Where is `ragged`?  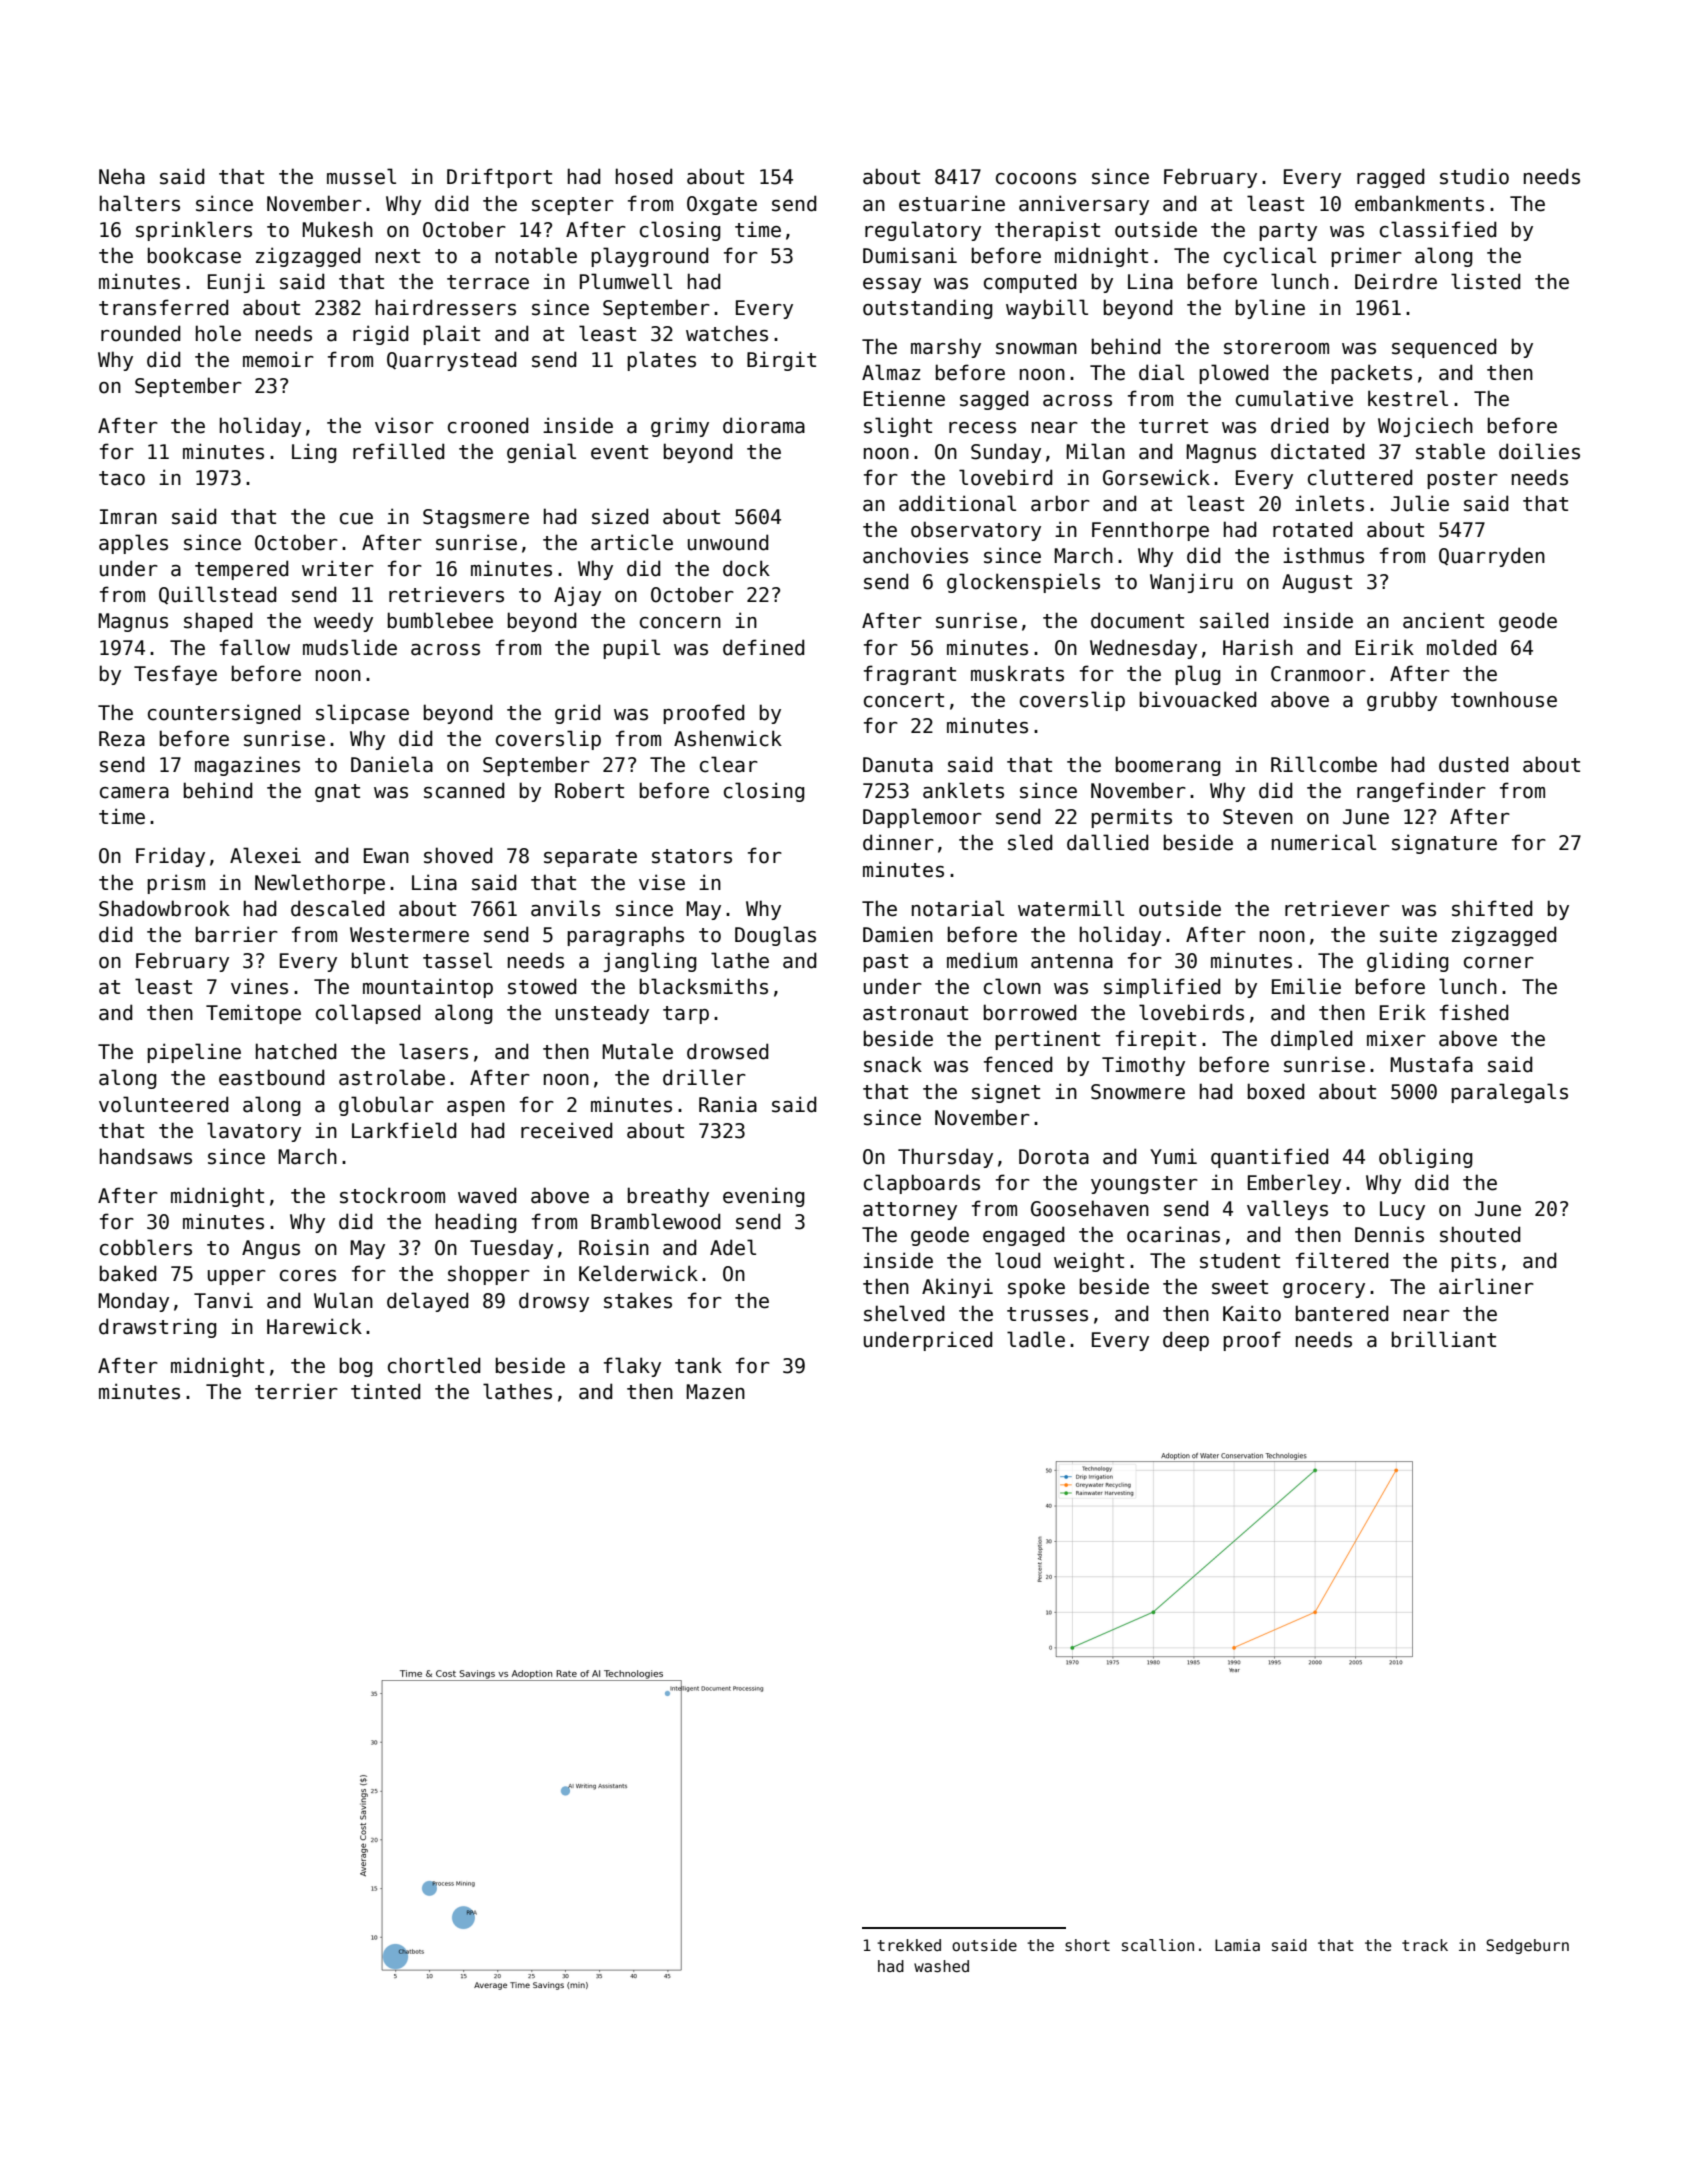
ragged is located at coordinates (1390, 178).
